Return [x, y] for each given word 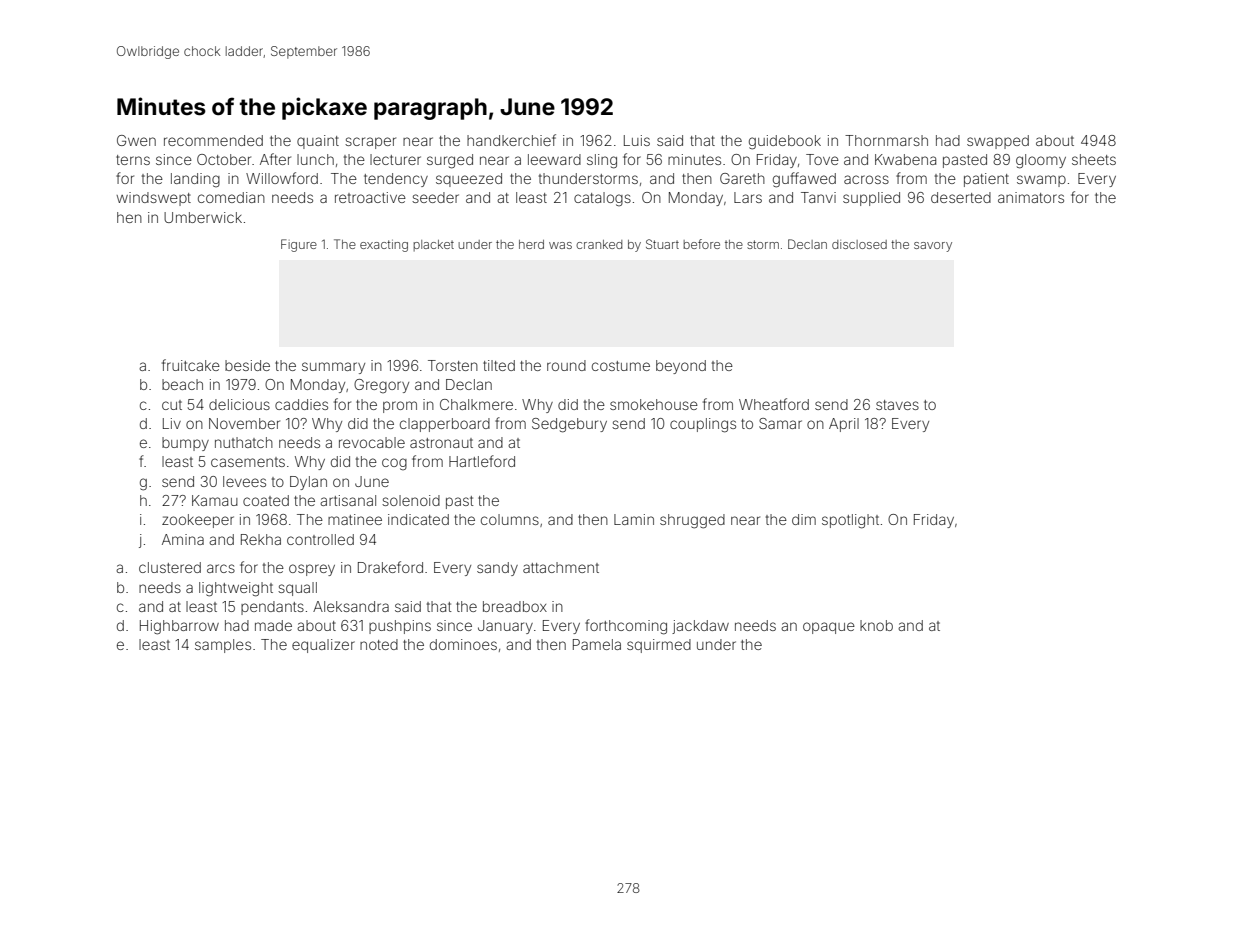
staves [897, 405]
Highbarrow [179, 627]
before [701, 244]
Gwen [136, 140]
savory [933, 247]
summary [333, 368]
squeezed [469, 180]
